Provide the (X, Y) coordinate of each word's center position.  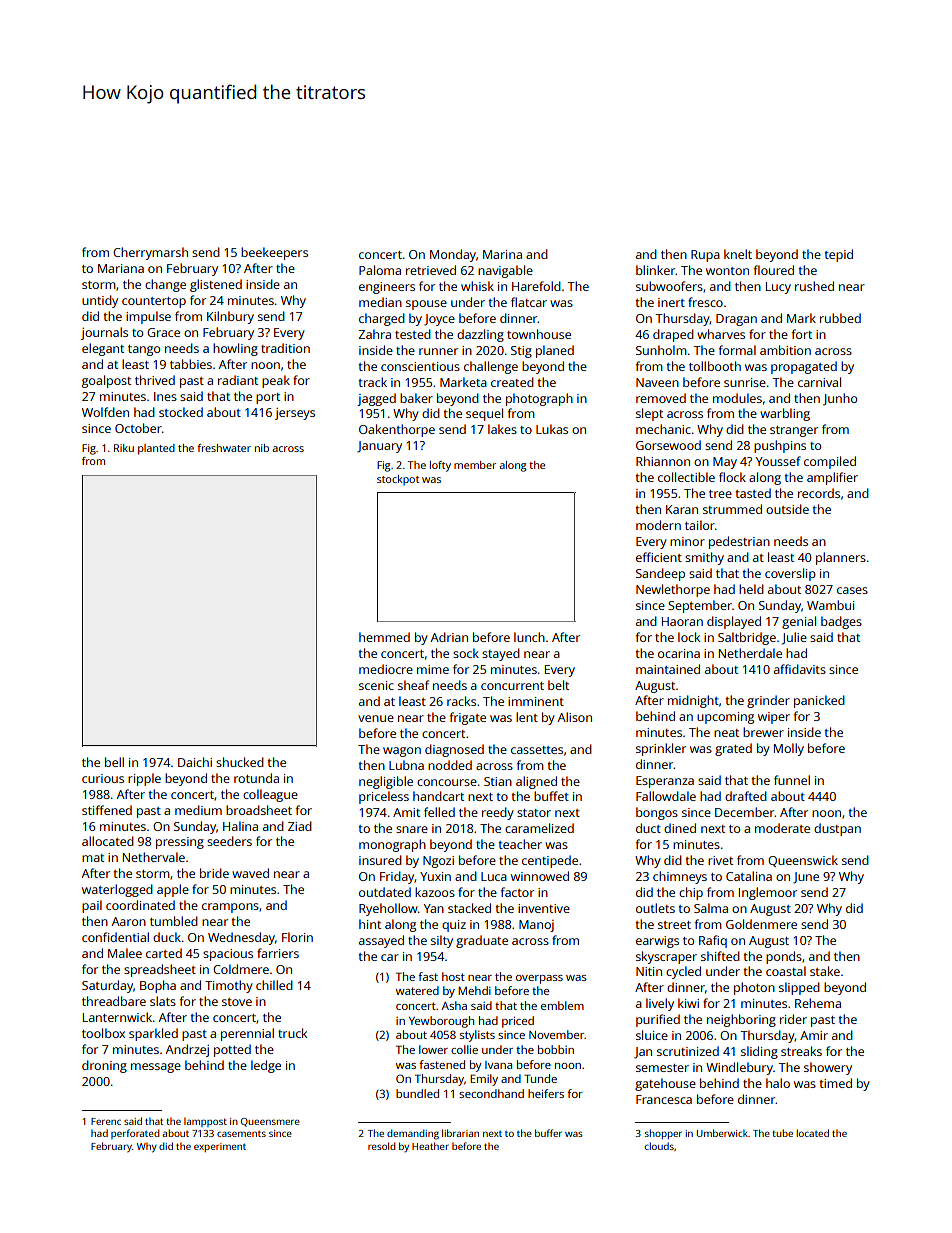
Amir (814, 1035)
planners (841, 558)
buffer (548, 1133)
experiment (220, 1147)
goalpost (106, 381)
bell (114, 762)
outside (787, 509)
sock (466, 653)
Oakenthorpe (397, 430)
